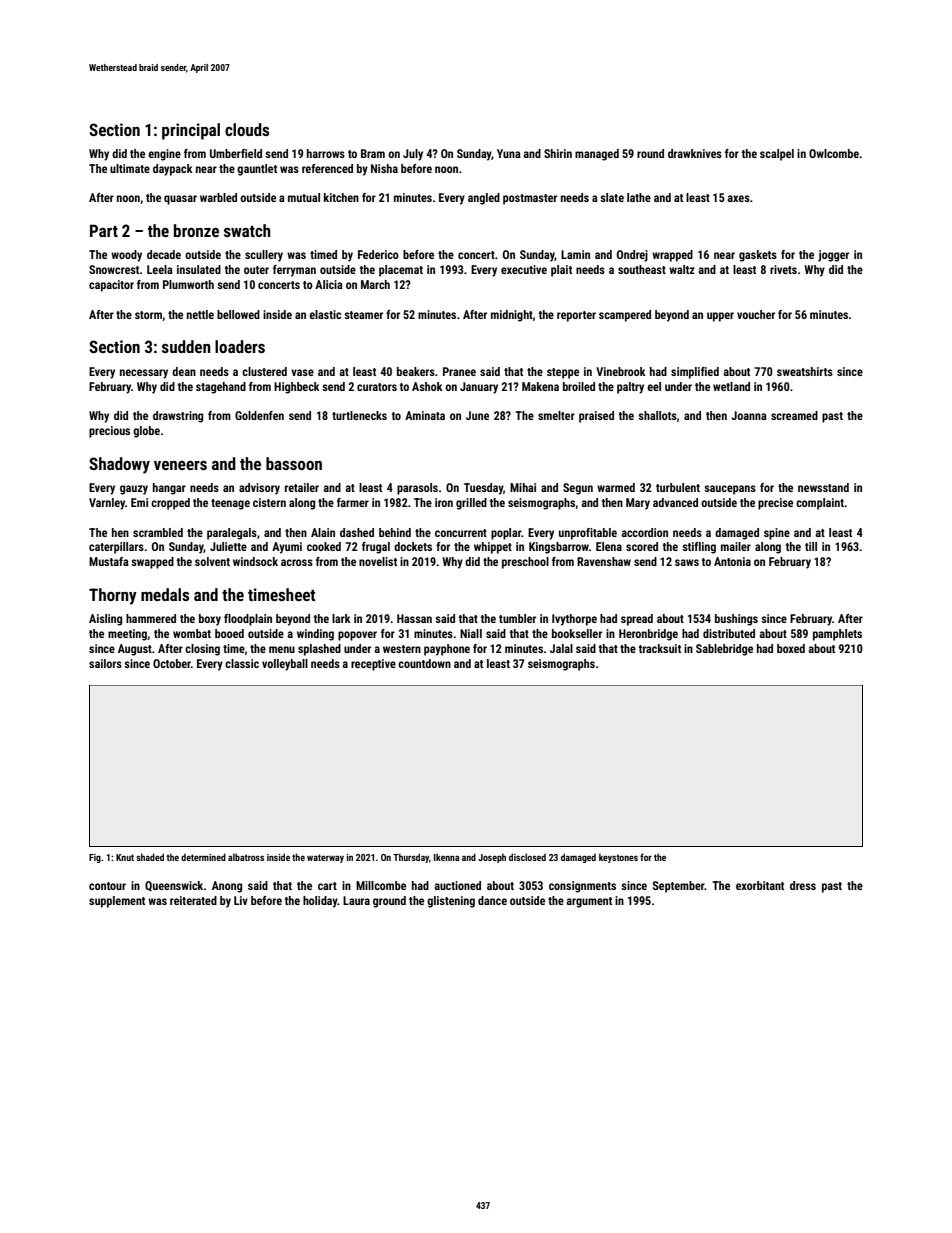  What do you see at coordinates (356, 900) in the page?
I see `Laura` at bounding box center [356, 900].
